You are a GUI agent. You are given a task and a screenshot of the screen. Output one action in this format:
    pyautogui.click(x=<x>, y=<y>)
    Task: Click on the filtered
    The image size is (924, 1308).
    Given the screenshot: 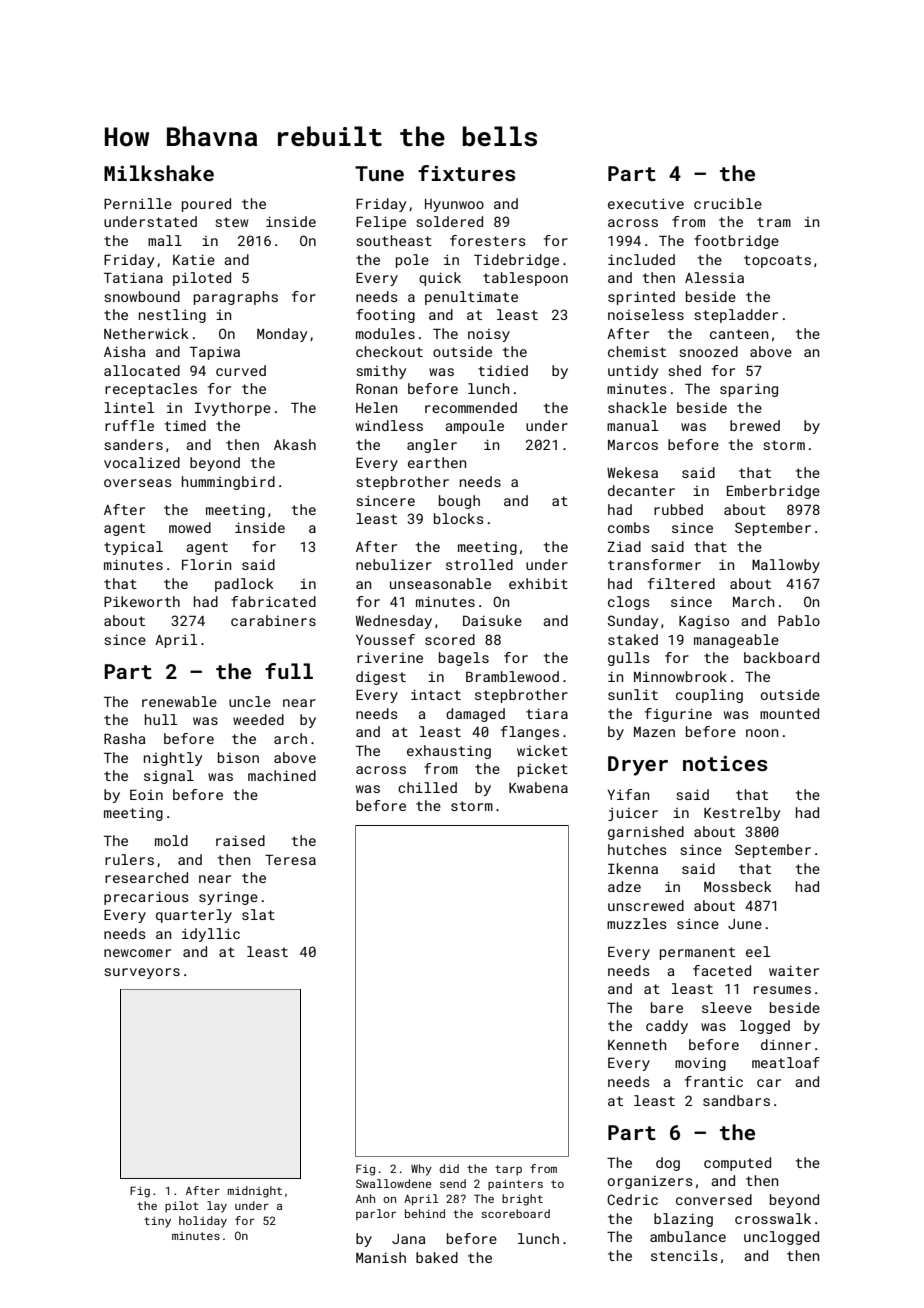 What is the action you would take?
    pyautogui.click(x=681, y=583)
